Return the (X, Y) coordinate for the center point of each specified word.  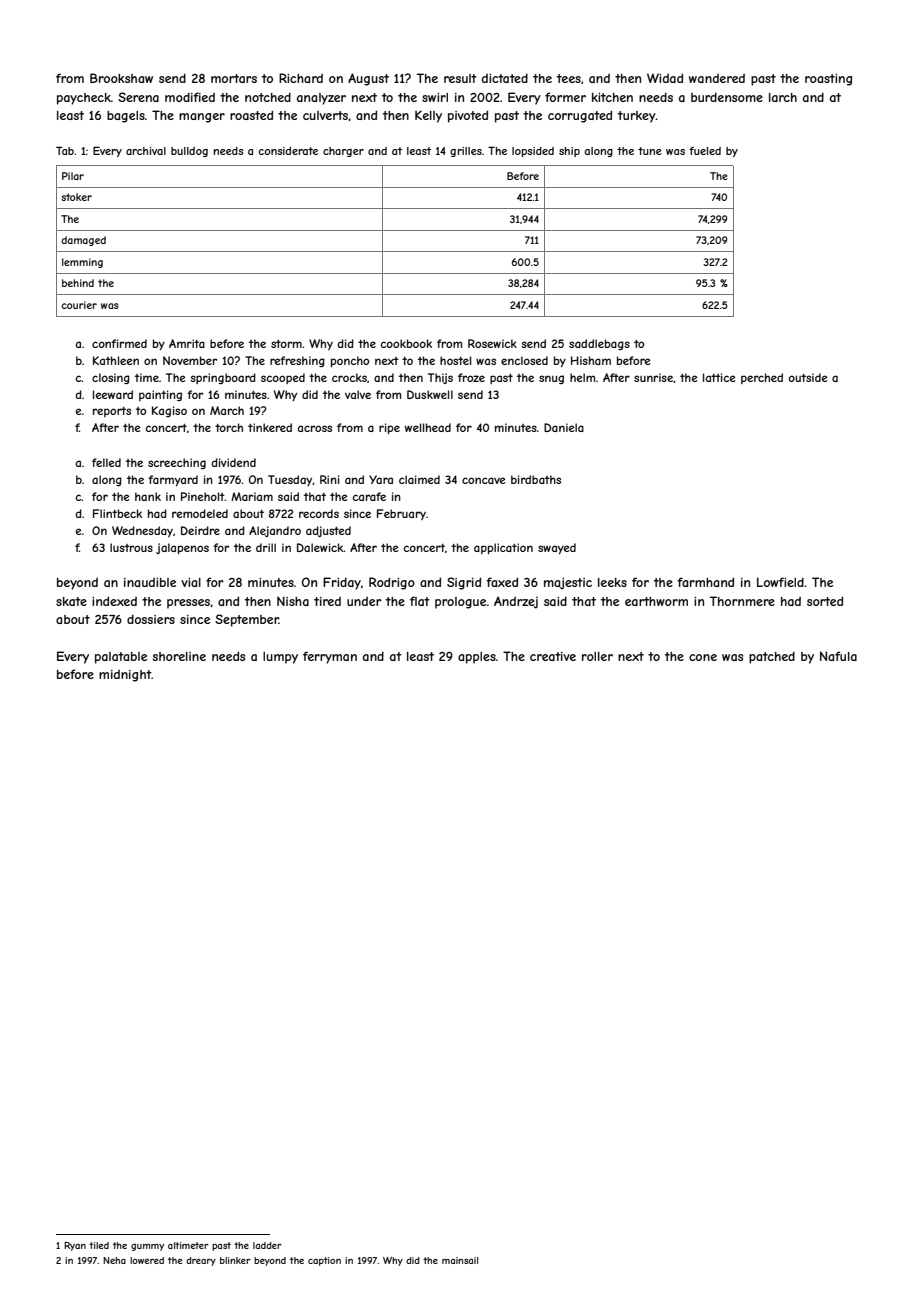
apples (477, 658)
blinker (235, 1260)
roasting (828, 80)
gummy (147, 1247)
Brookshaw (121, 78)
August (368, 79)
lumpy (280, 658)
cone (703, 657)
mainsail (460, 1260)
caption (324, 1261)
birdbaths (536, 479)
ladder (267, 1245)
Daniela (564, 427)
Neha (114, 1260)
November (190, 360)
